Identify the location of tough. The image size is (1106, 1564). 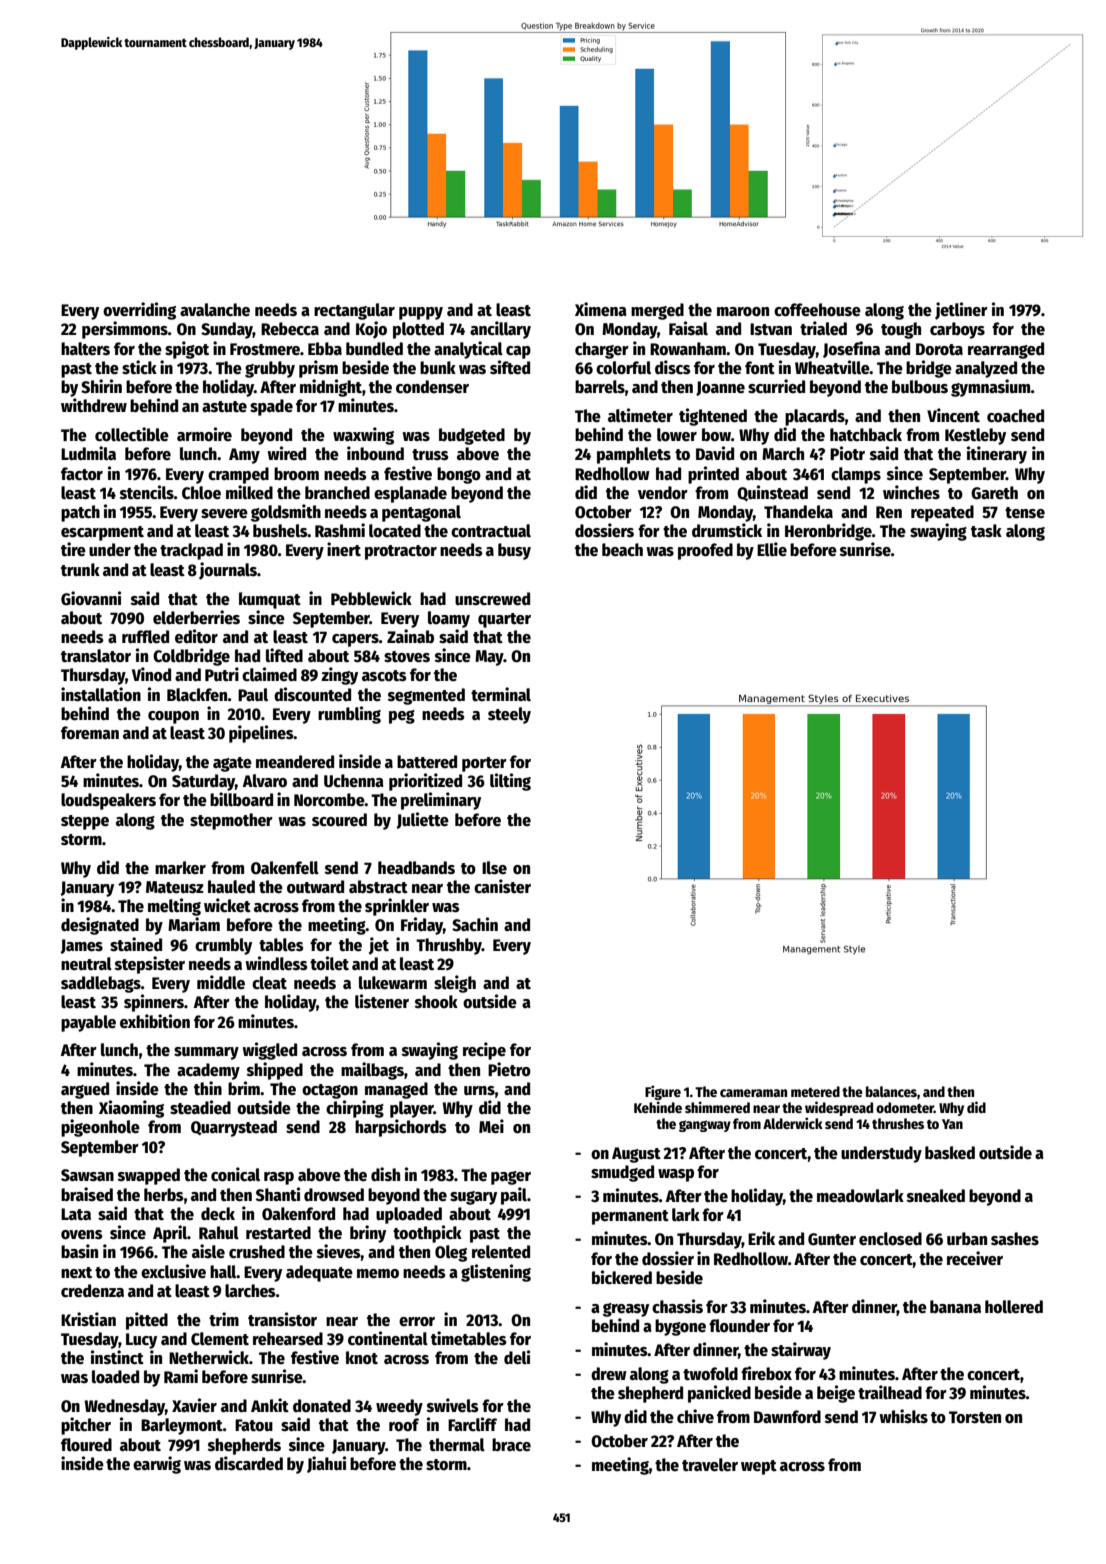
(901, 330).
